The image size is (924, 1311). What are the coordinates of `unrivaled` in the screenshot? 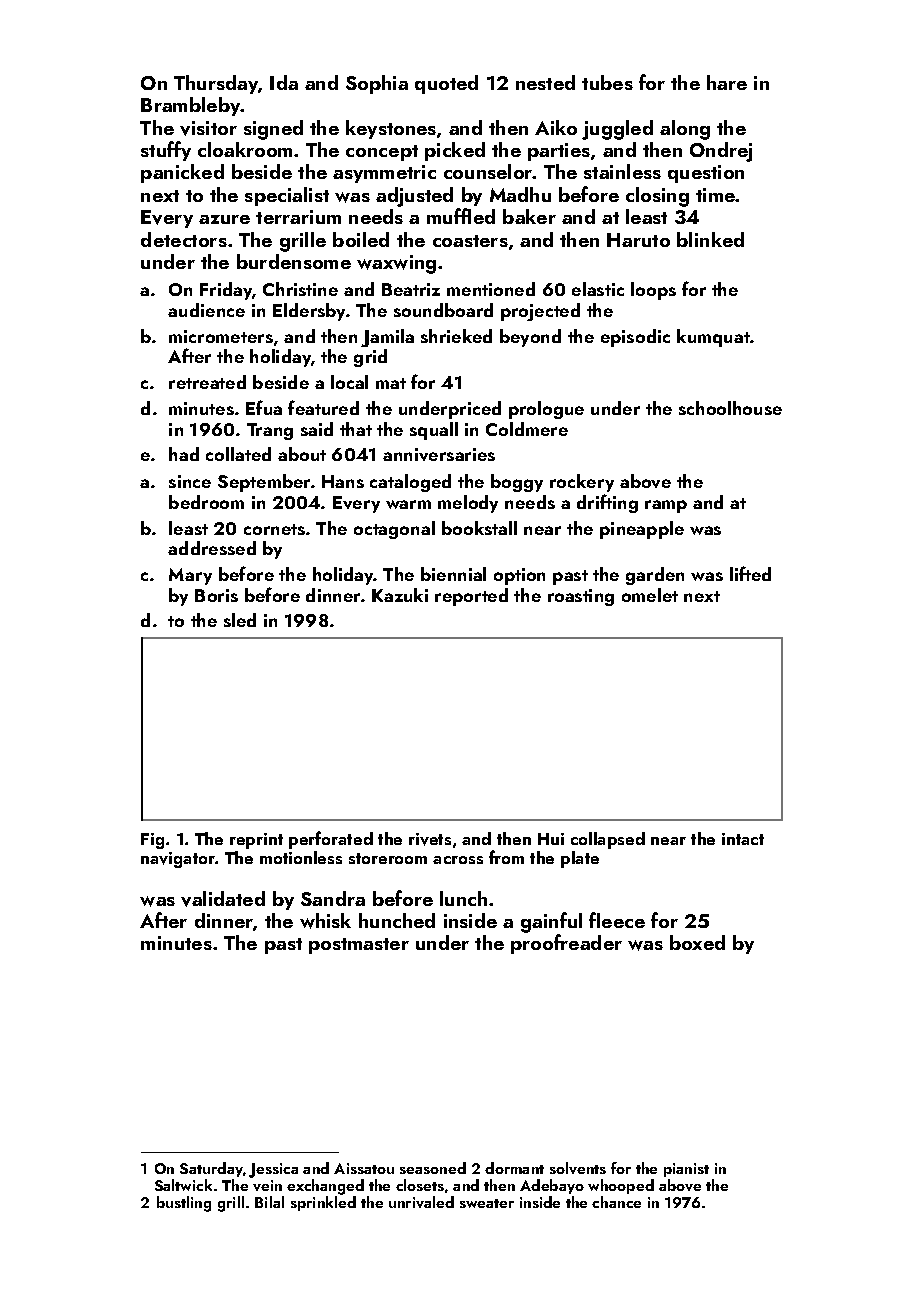 It's located at (421, 1202).
